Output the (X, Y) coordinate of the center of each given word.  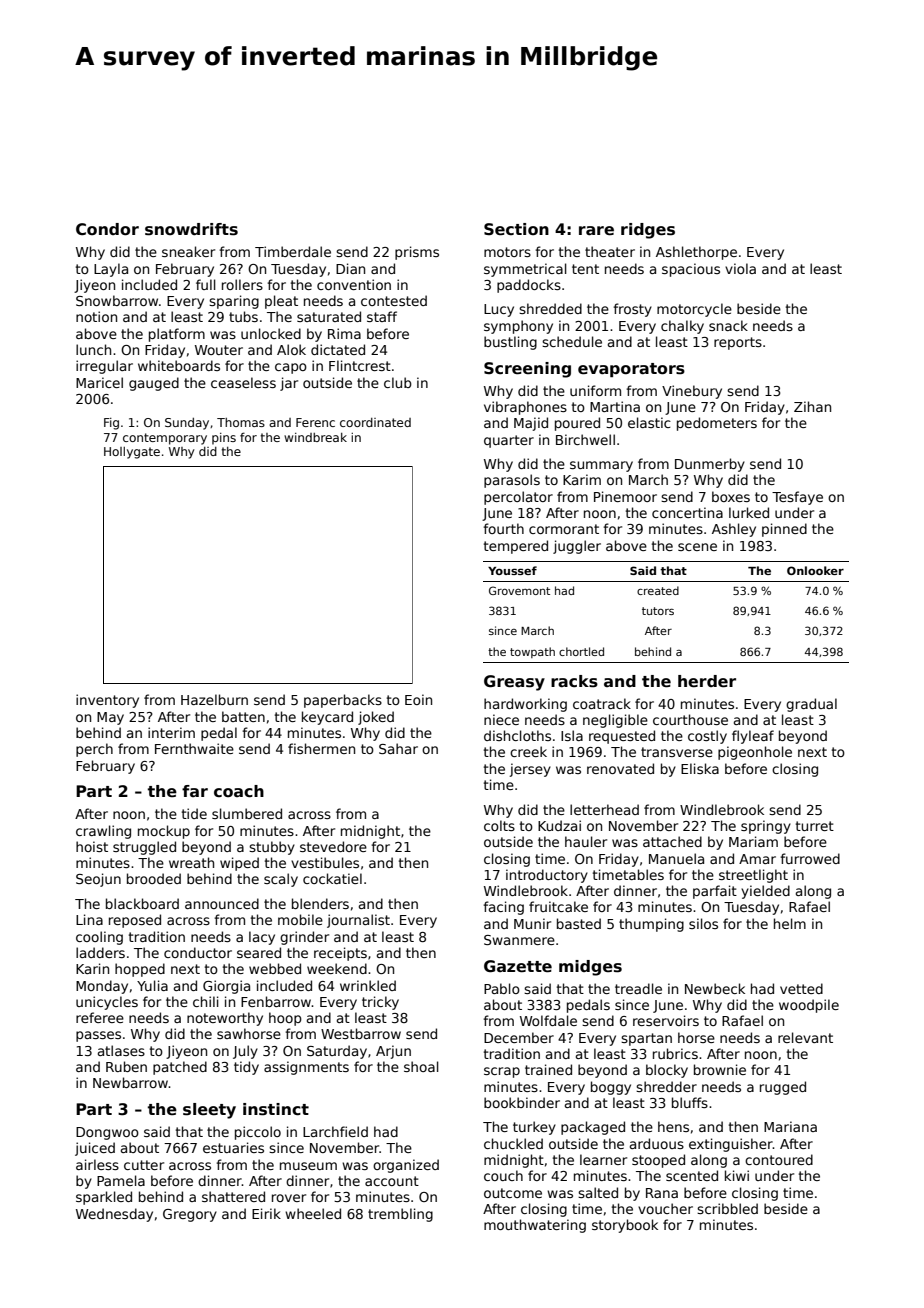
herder (707, 681)
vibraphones (525, 408)
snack (728, 325)
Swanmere (519, 940)
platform (177, 335)
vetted (801, 988)
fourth (503, 528)
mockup (164, 832)
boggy (611, 1088)
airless (97, 1164)
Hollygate (132, 453)
